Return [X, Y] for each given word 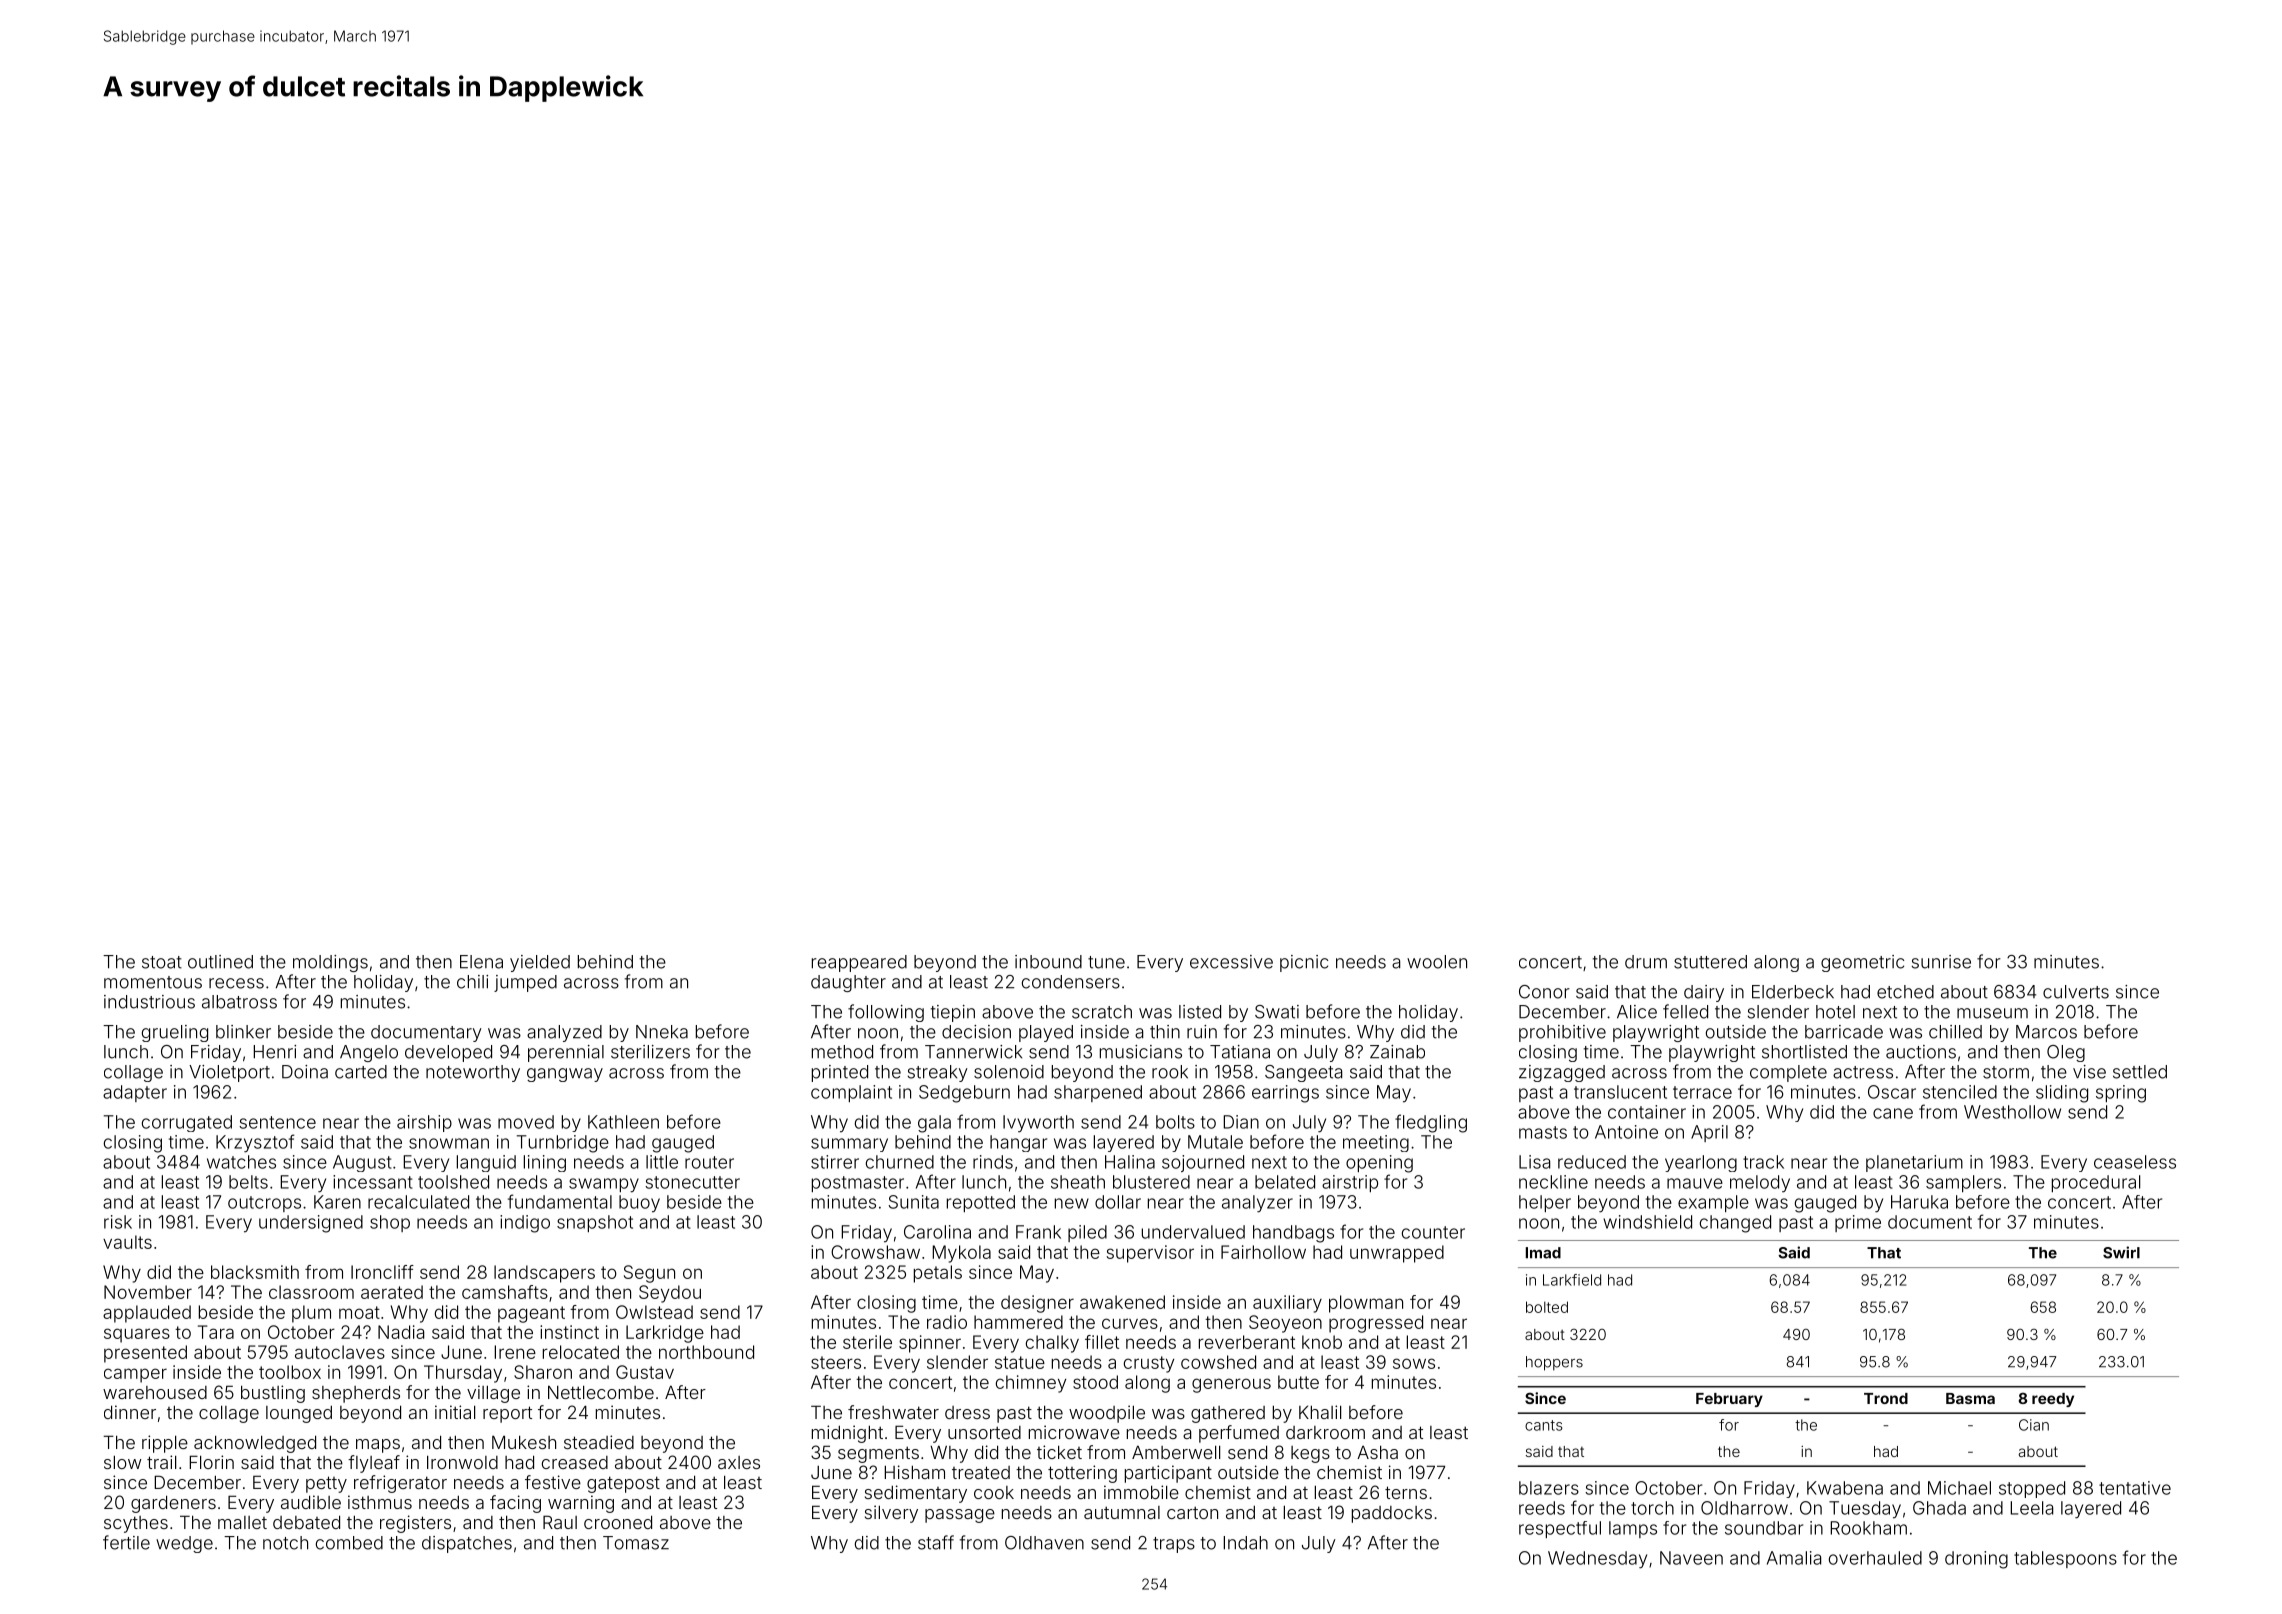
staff [936, 1542]
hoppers [1554, 1363]
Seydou [670, 1294]
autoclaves [340, 1352]
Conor [1544, 992]
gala [934, 1124]
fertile [126, 1542]
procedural [2096, 1183]
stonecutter [692, 1182]
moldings [330, 963]
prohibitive [1562, 1033]
